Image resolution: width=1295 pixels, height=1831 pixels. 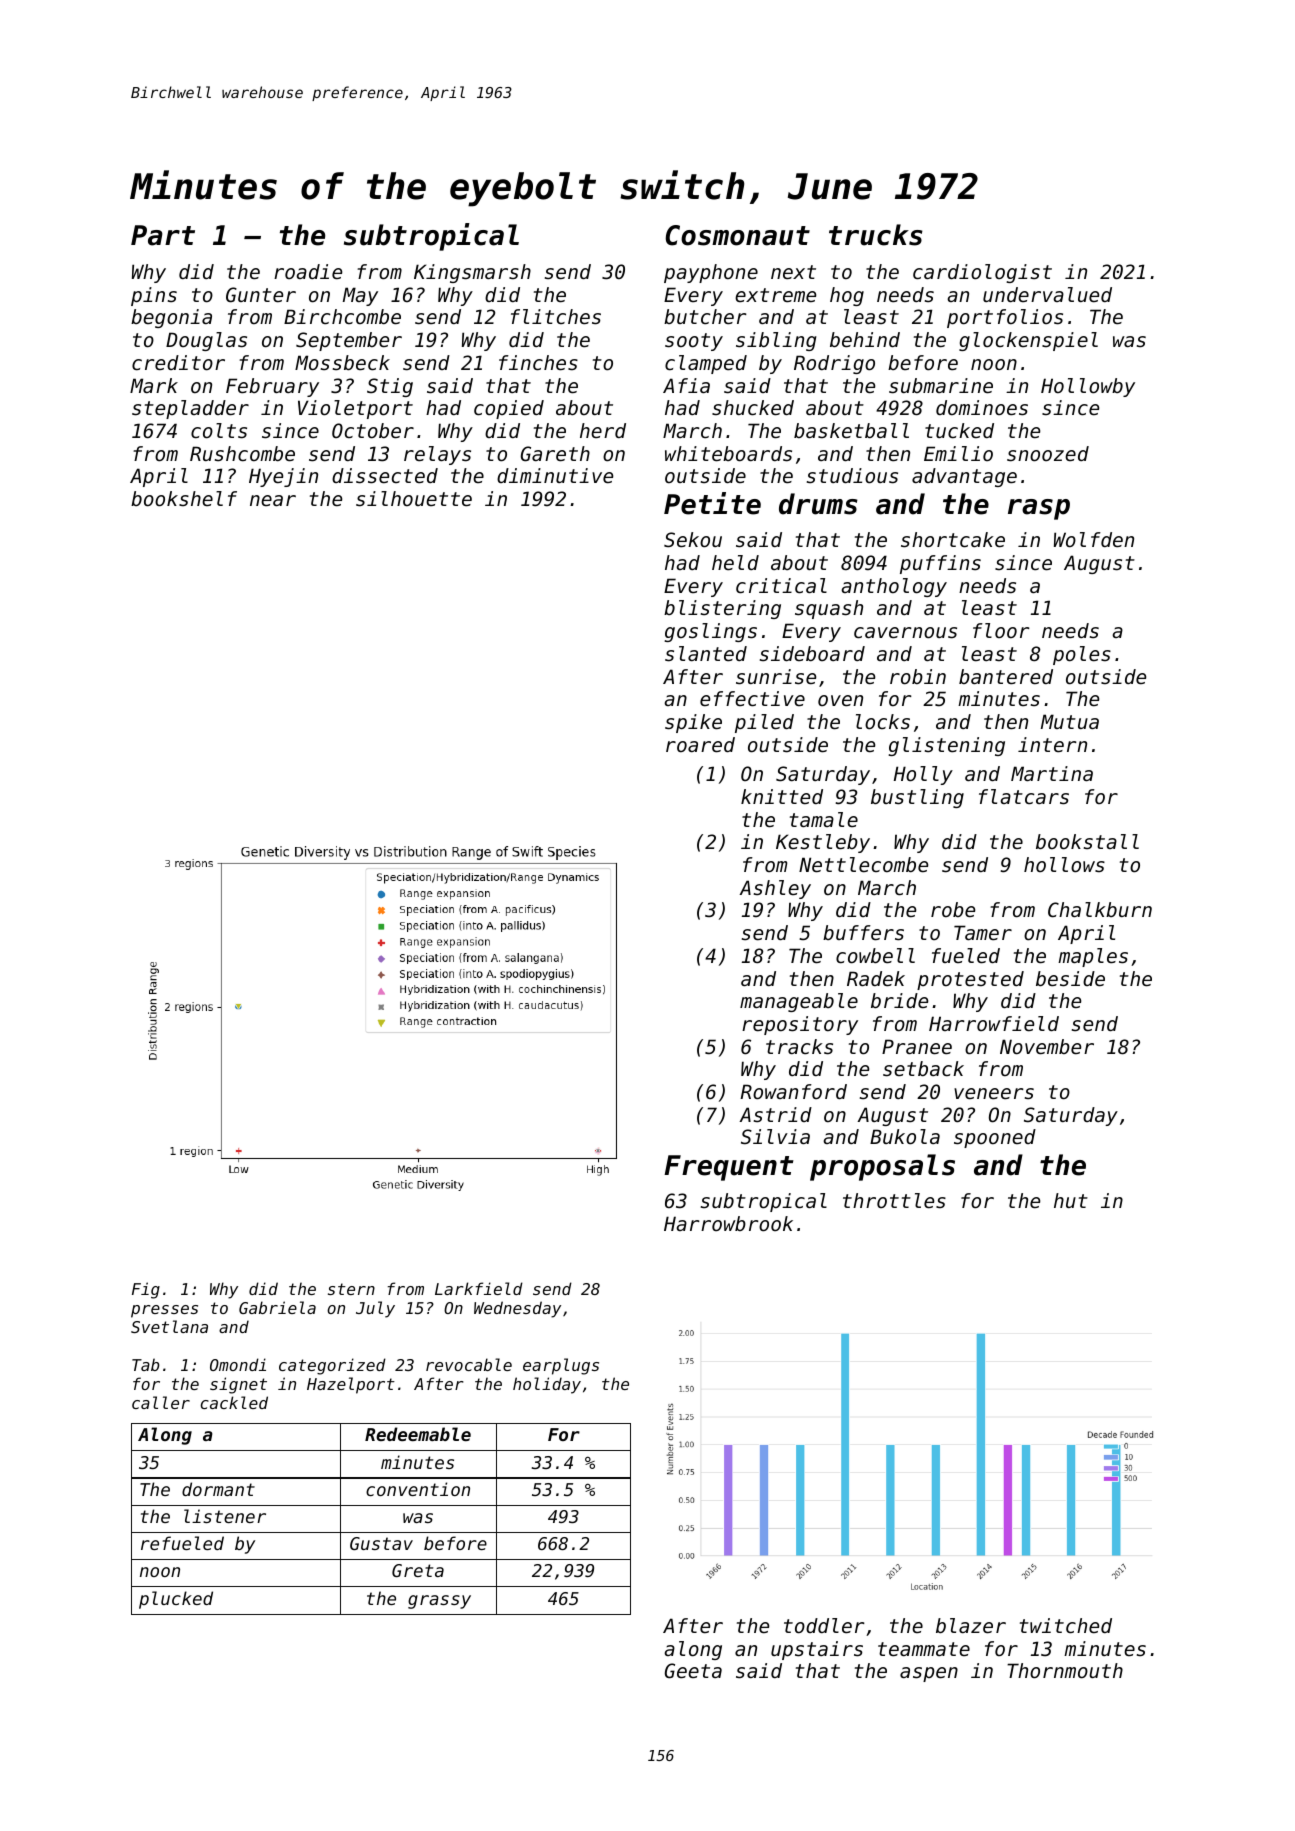 What do you see at coordinates (729, 1168) in the screenshot?
I see `Frequent` at bounding box center [729, 1168].
